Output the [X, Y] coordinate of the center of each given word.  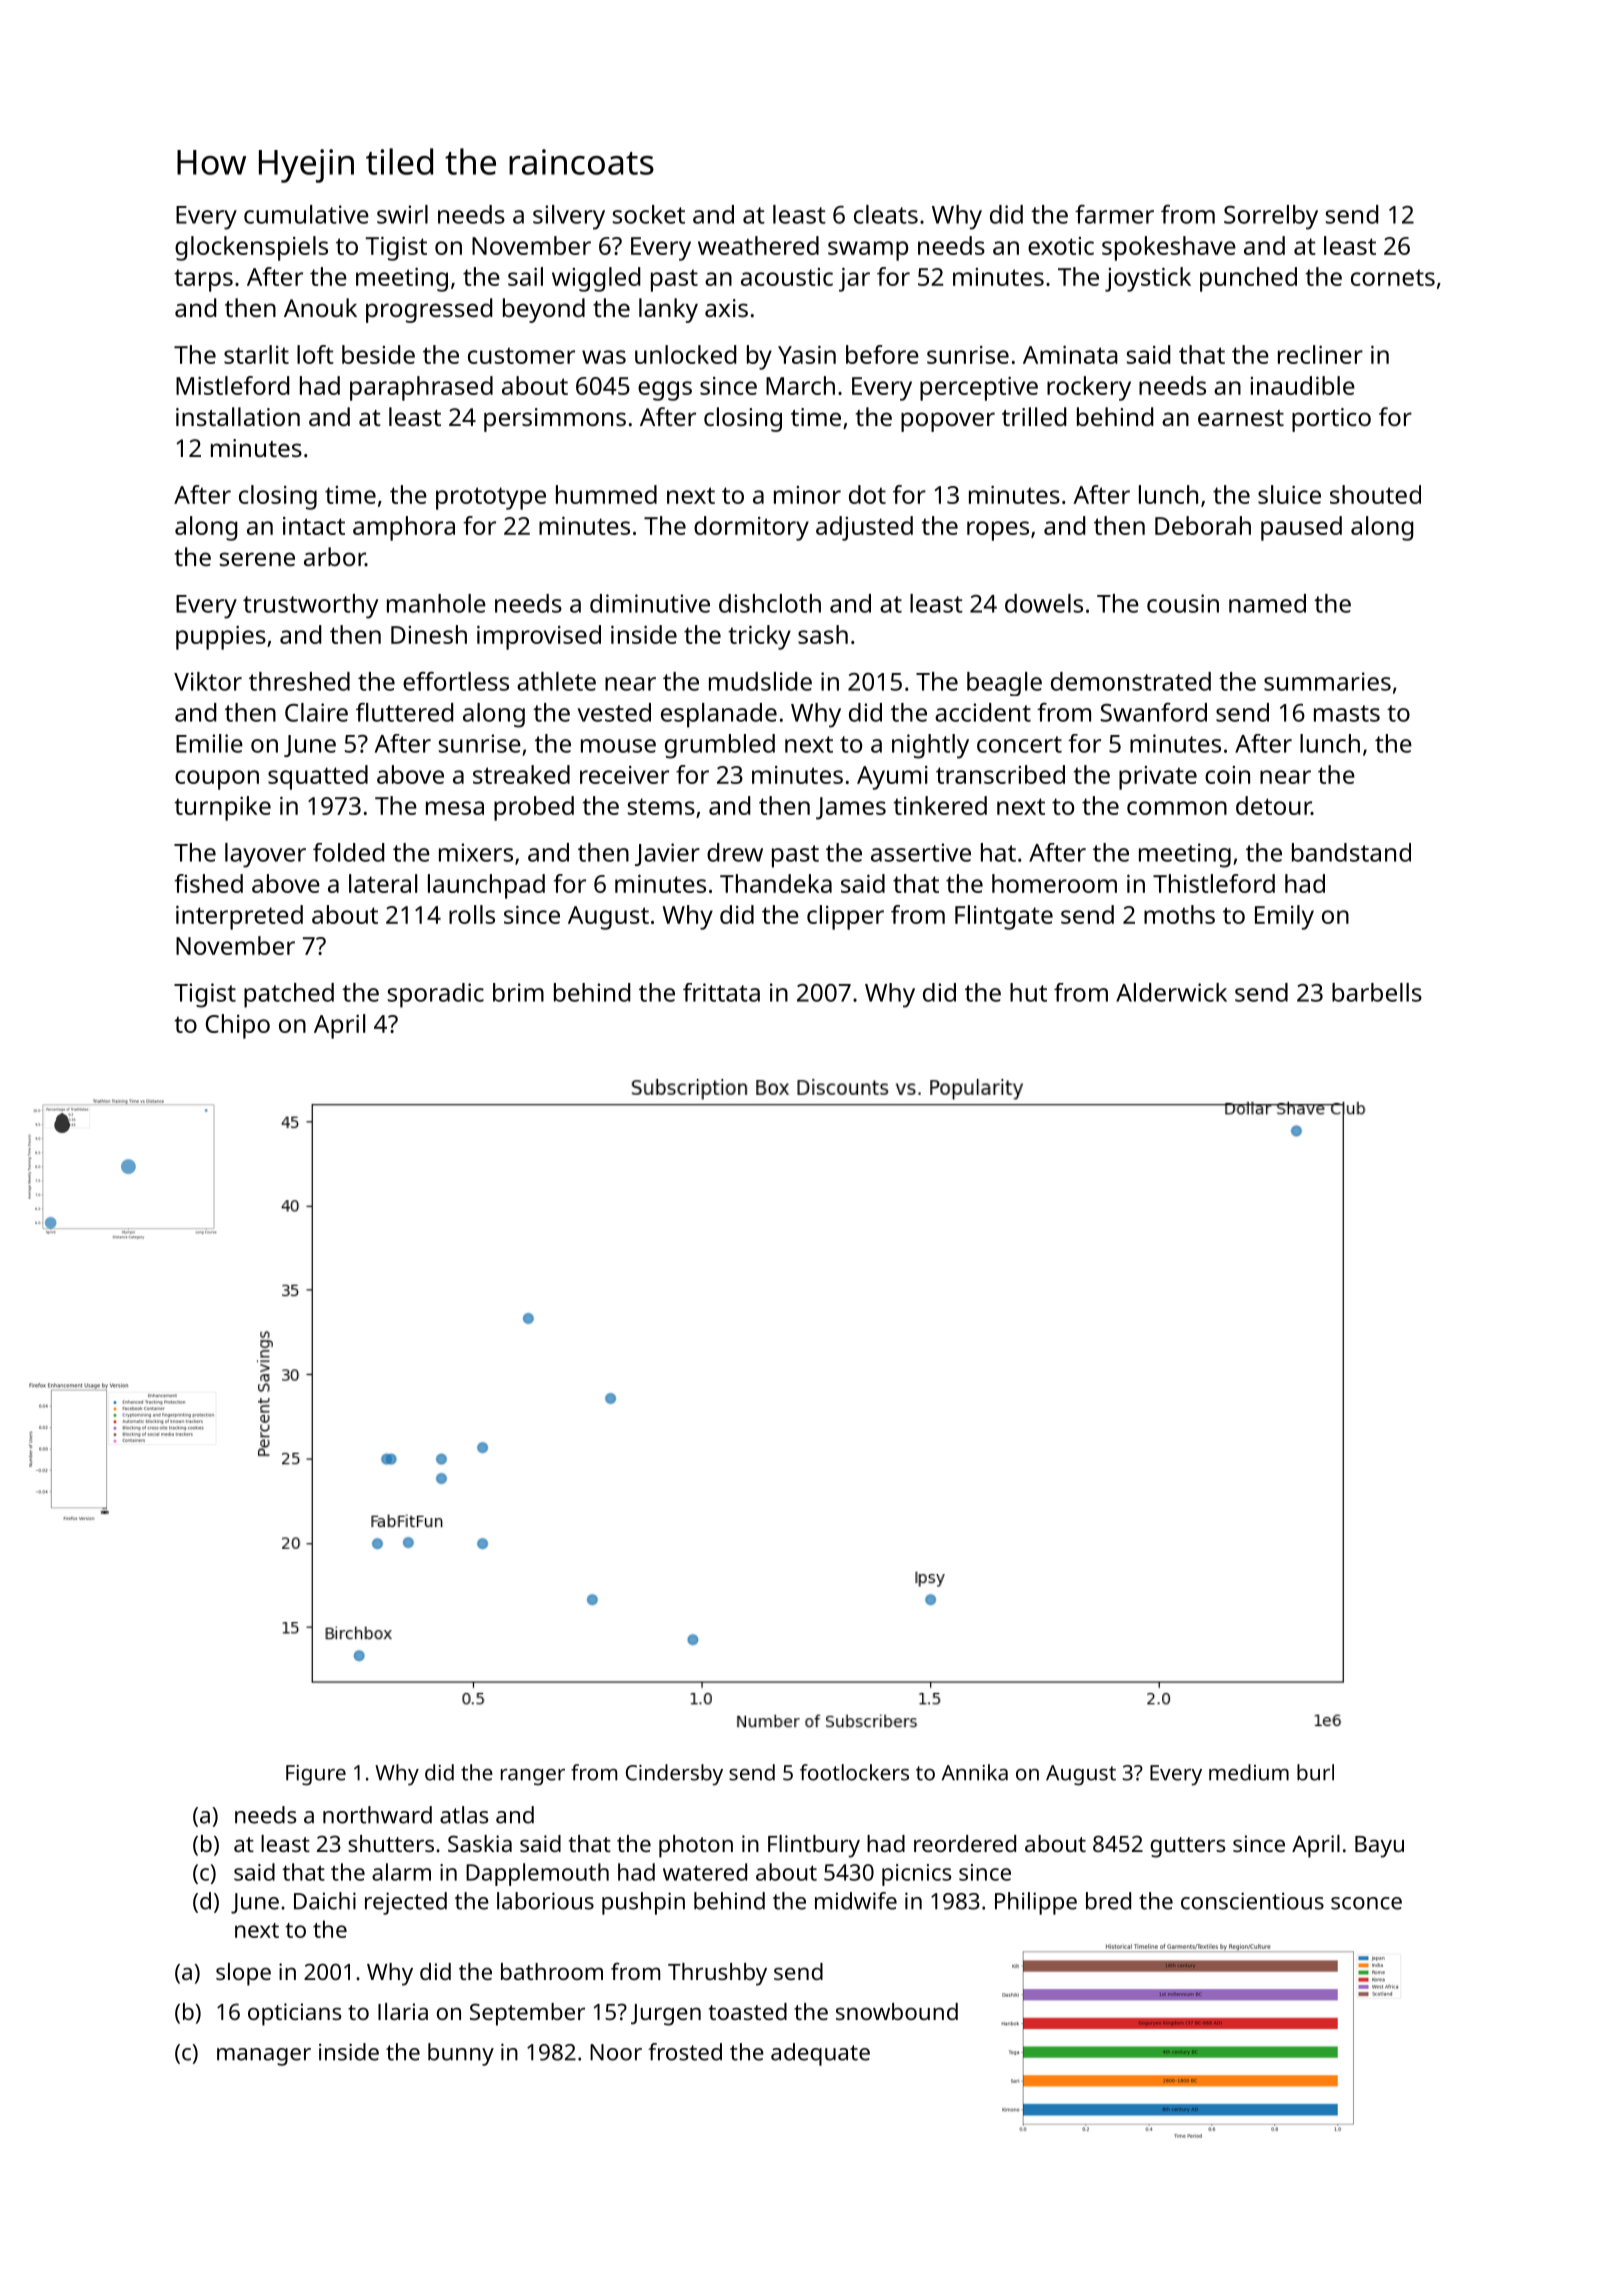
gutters [1188, 1847]
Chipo [238, 1026]
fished [208, 883]
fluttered [404, 712]
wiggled [596, 279]
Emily [1284, 917]
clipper [845, 917]
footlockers [854, 1772]
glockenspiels [251, 248]
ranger [533, 1777]
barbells [1377, 992]
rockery [1089, 388]
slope [243, 1974]
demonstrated [1131, 681]
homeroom [1054, 883]
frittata [721, 992]
